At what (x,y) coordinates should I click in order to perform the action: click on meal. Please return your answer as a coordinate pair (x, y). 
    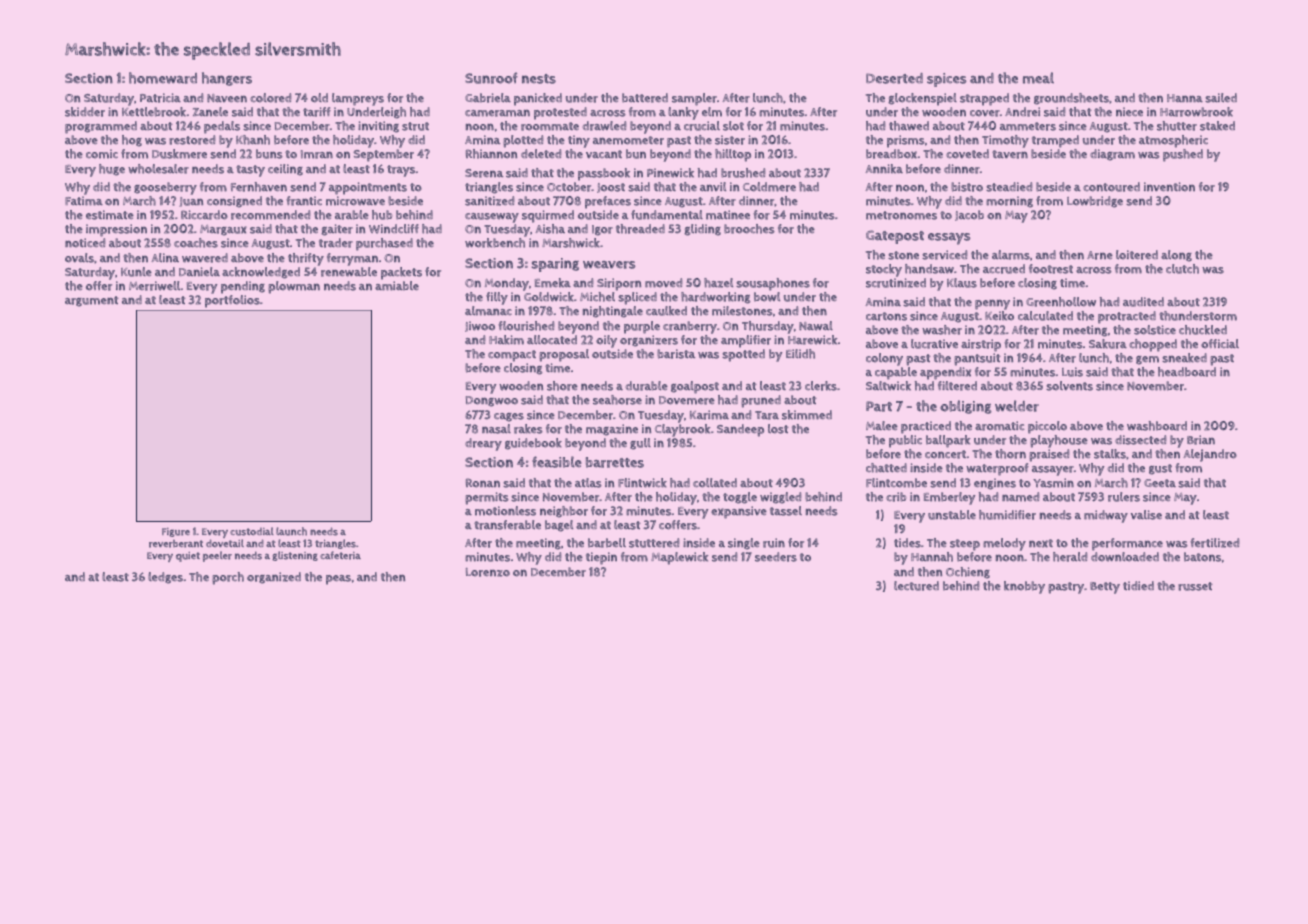
    Looking at the image, I should click on (1038, 78).
